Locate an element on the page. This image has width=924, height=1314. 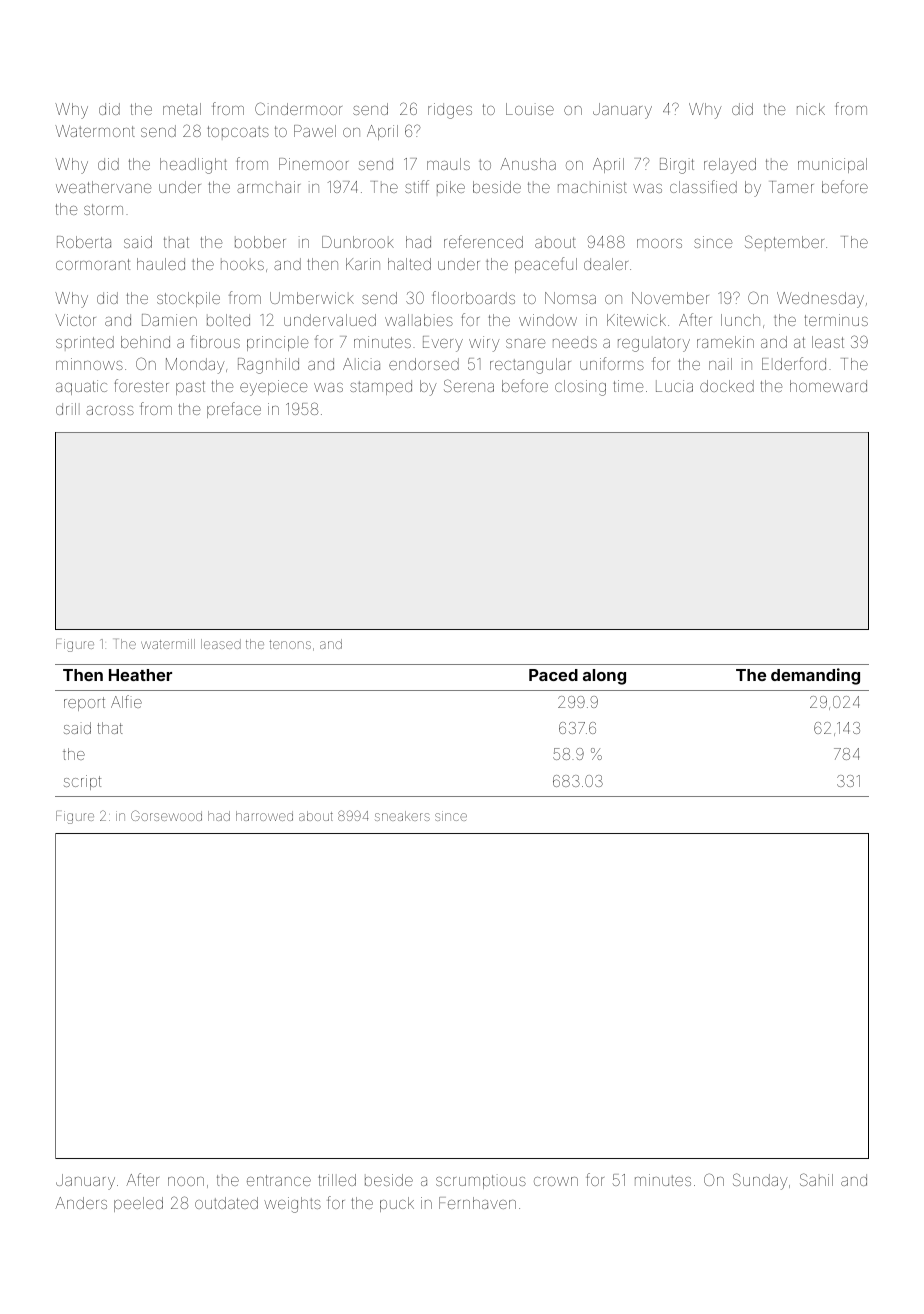
homeward is located at coordinates (828, 386).
